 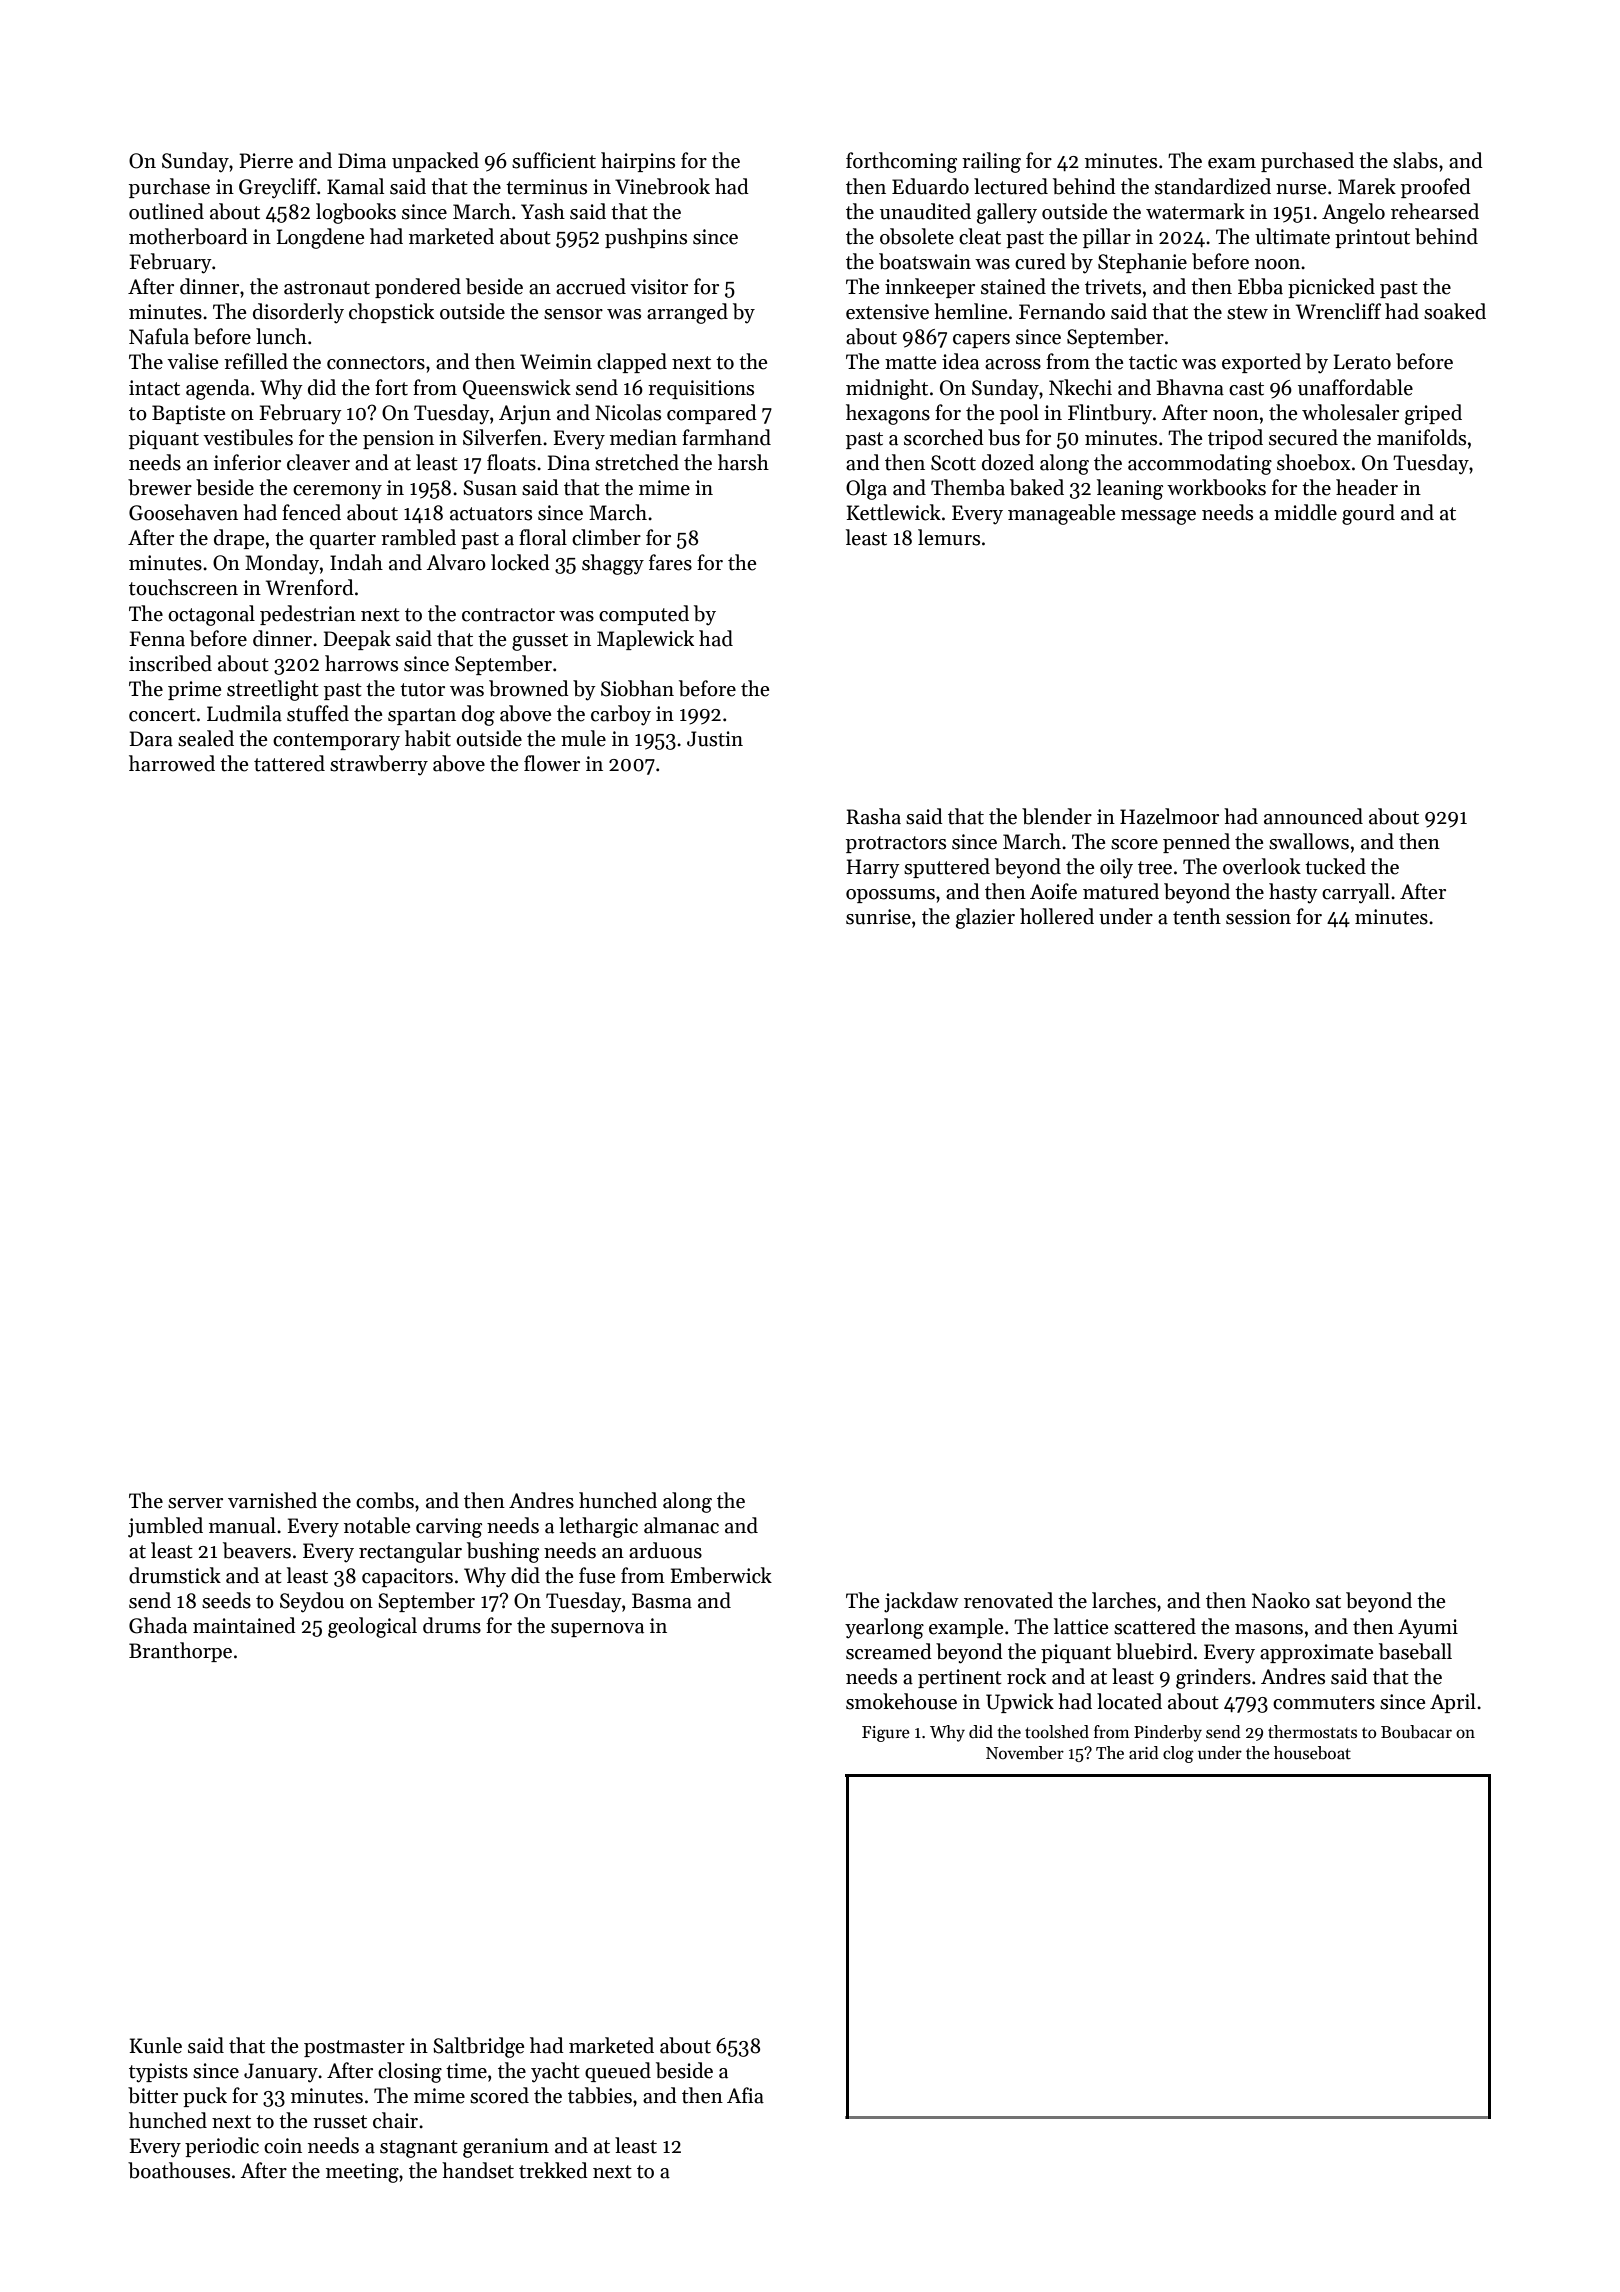 I want to click on stuffed, so click(x=318, y=713).
